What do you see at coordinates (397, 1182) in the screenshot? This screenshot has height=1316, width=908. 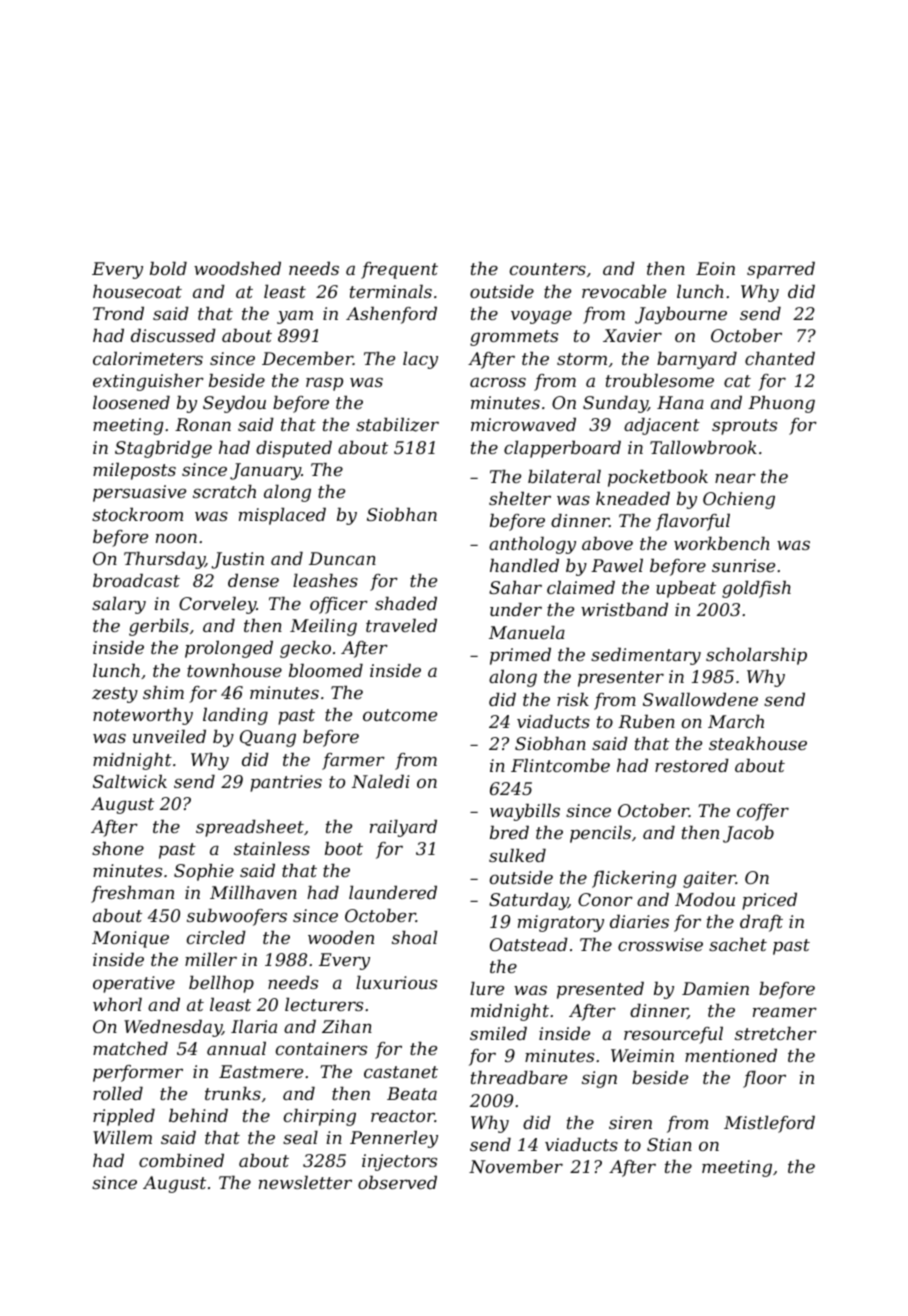 I see `observed` at bounding box center [397, 1182].
